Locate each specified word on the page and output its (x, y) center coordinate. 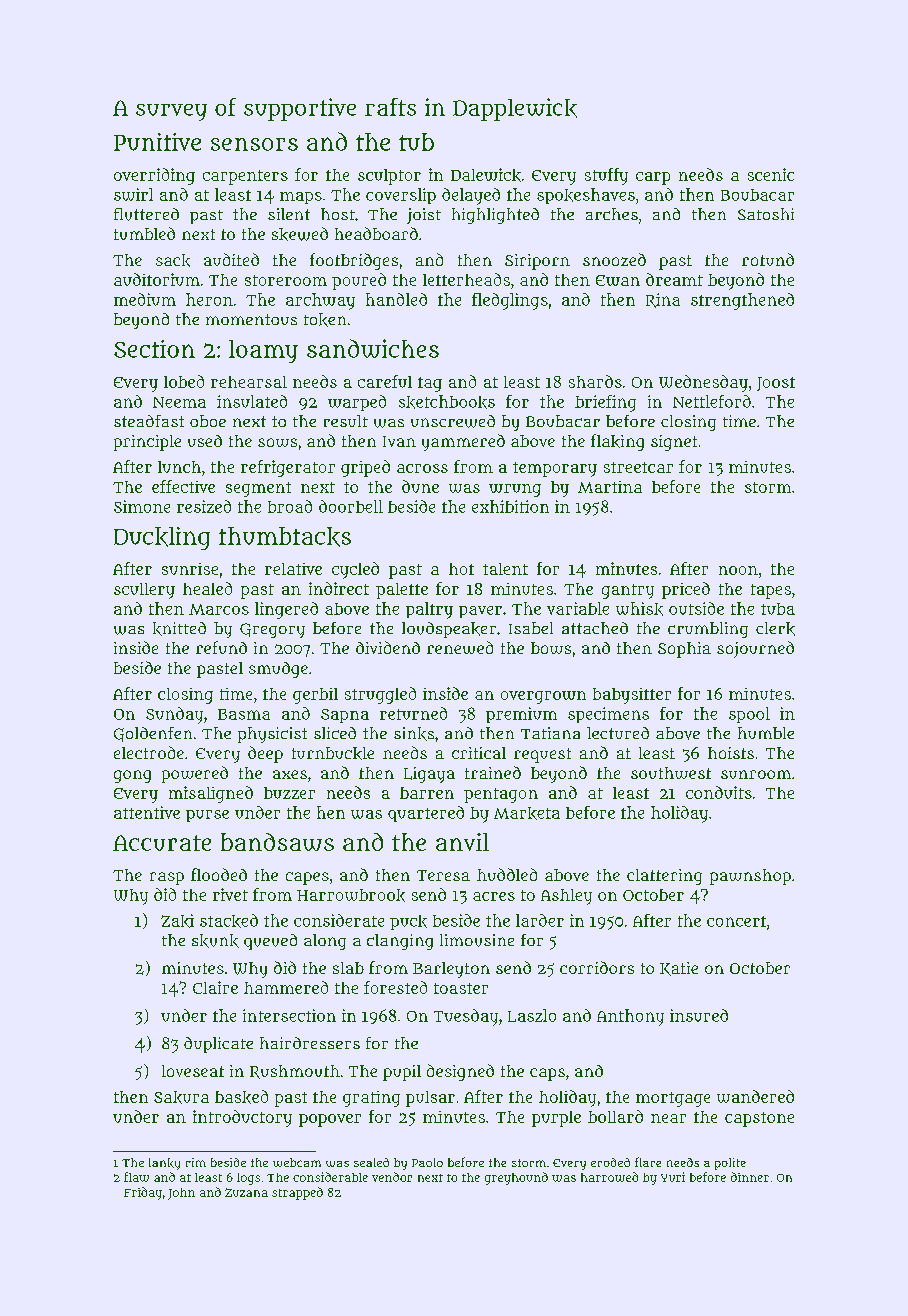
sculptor (389, 177)
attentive (147, 812)
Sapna (345, 716)
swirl (133, 194)
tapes (771, 591)
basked (241, 1097)
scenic (771, 174)
